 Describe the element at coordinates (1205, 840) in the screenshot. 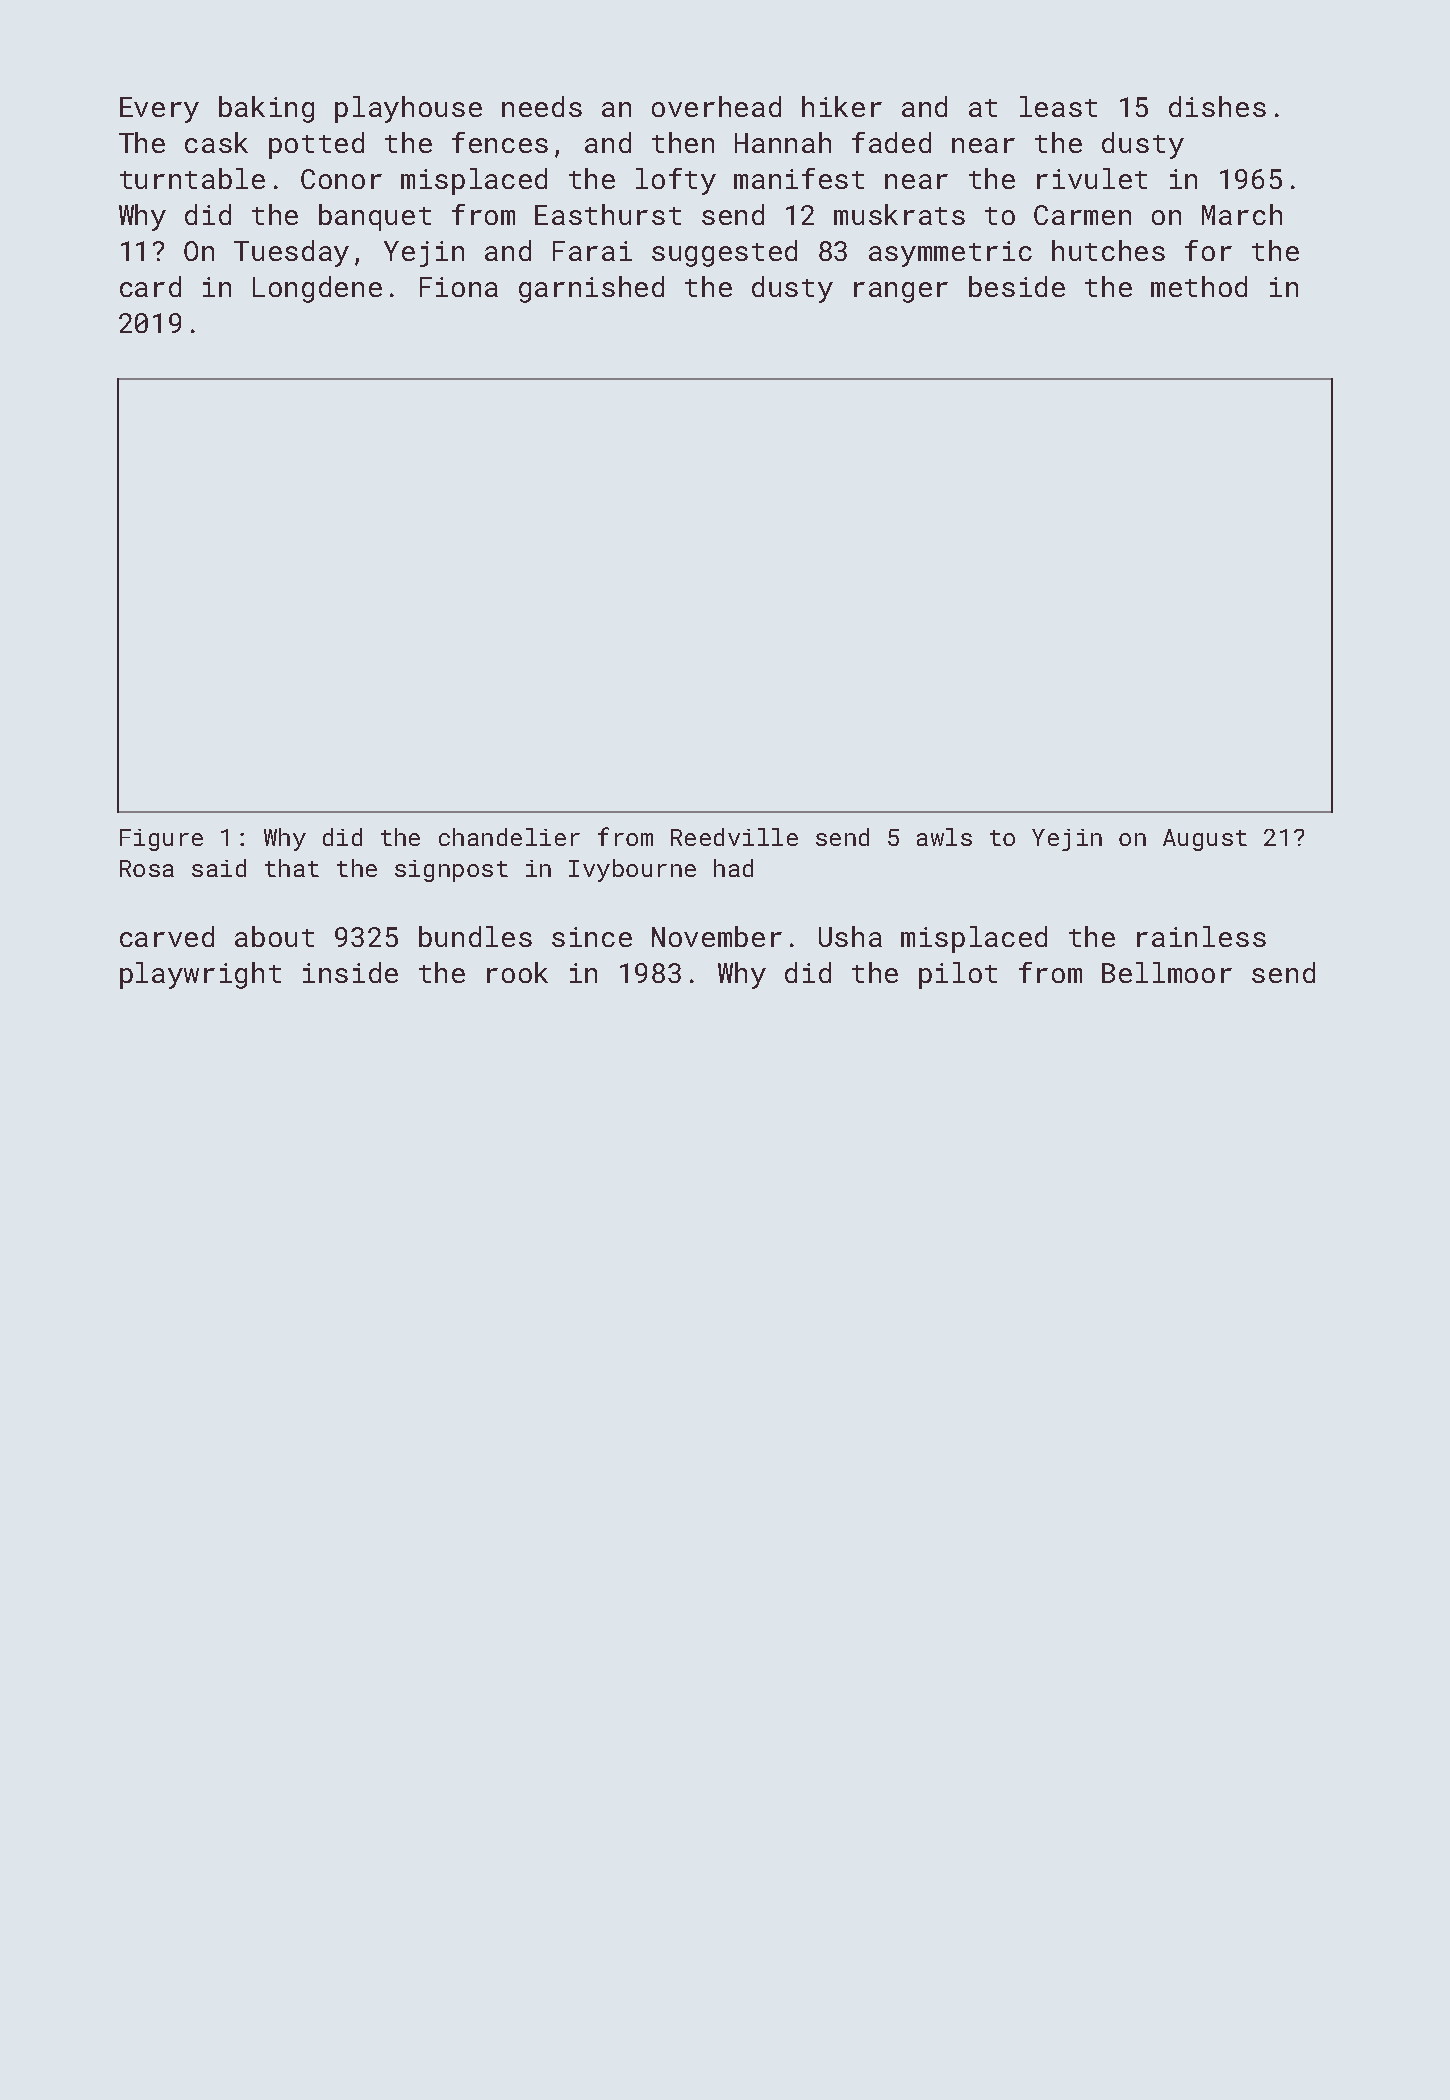

I see `August` at that location.
